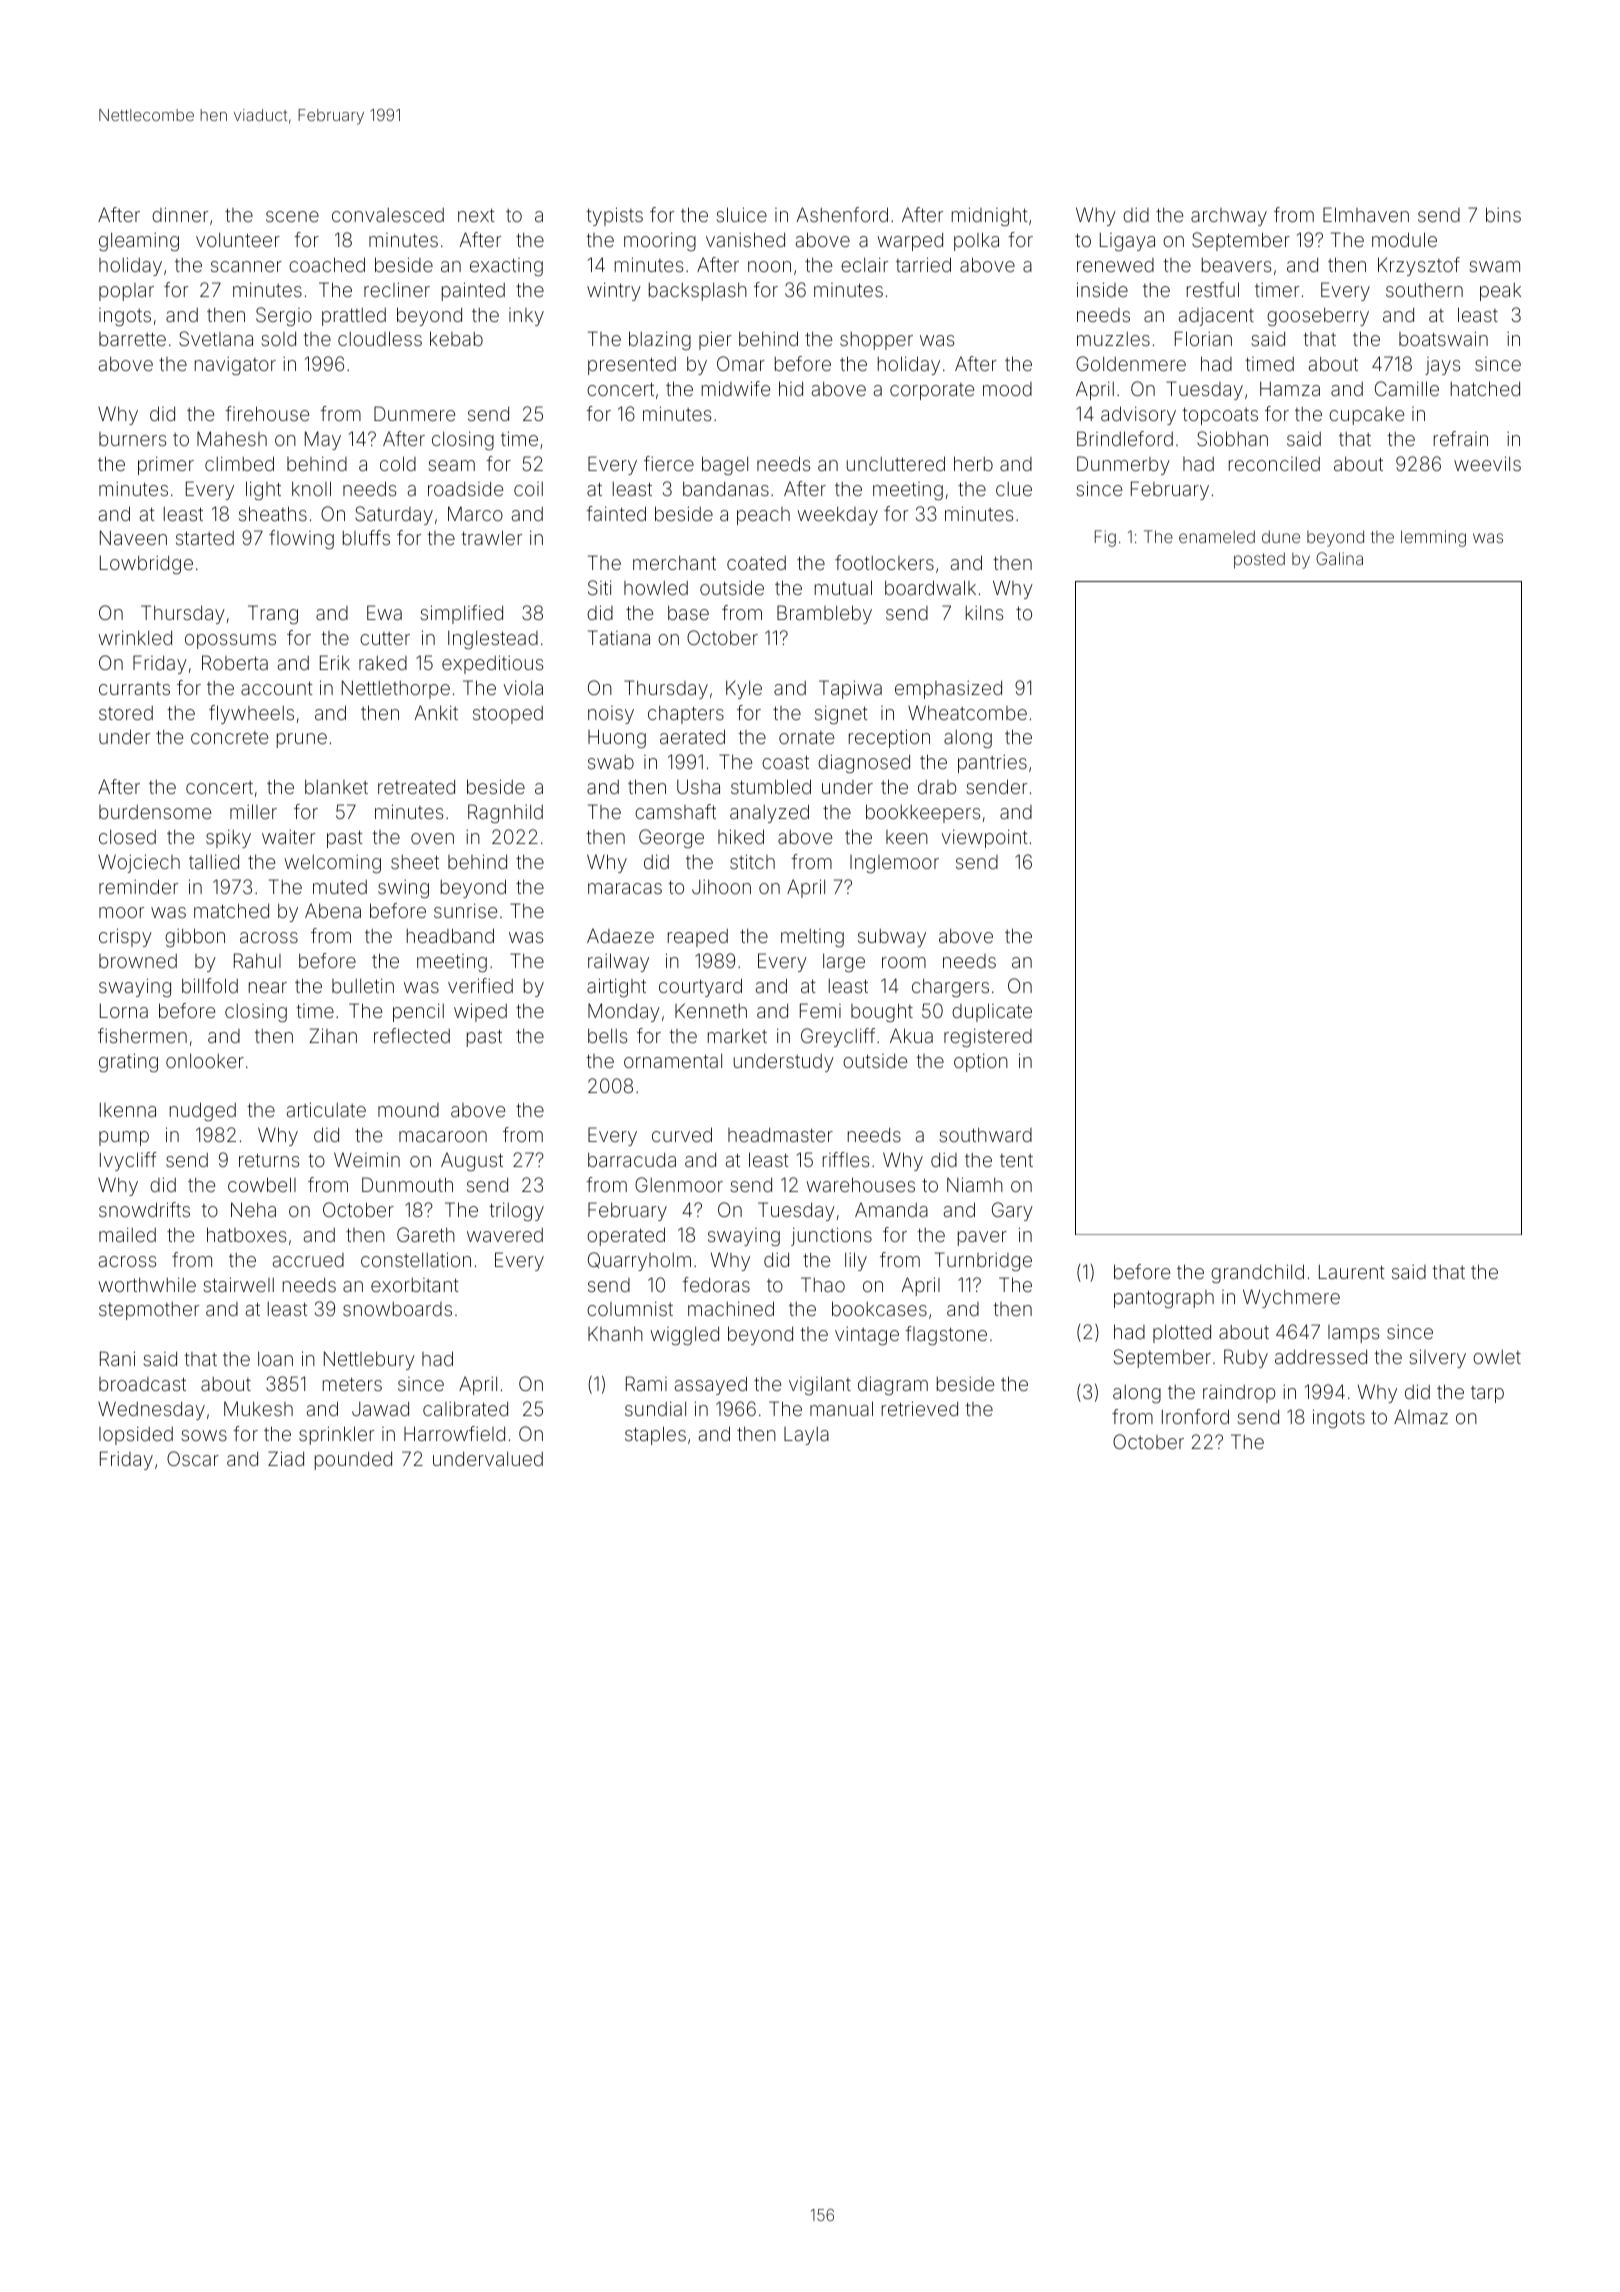 Image resolution: width=1620 pixels, height=2292 pixels. Describe the element at coordinates (615, 1333) in the screenshot. I see `Khanh` at that location.
